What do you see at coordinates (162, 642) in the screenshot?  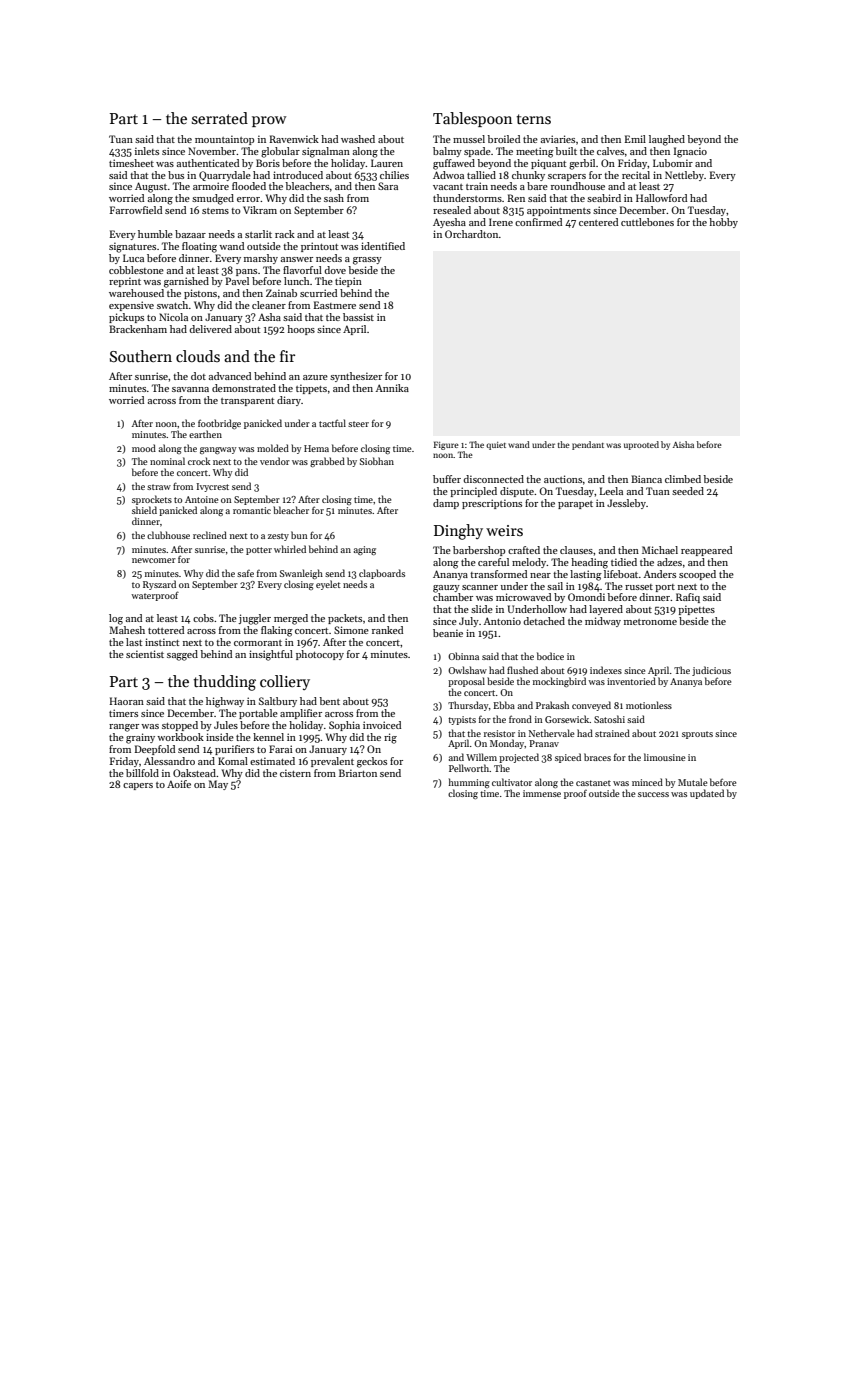 I see `instinct` at bounding box center [162, 642].
